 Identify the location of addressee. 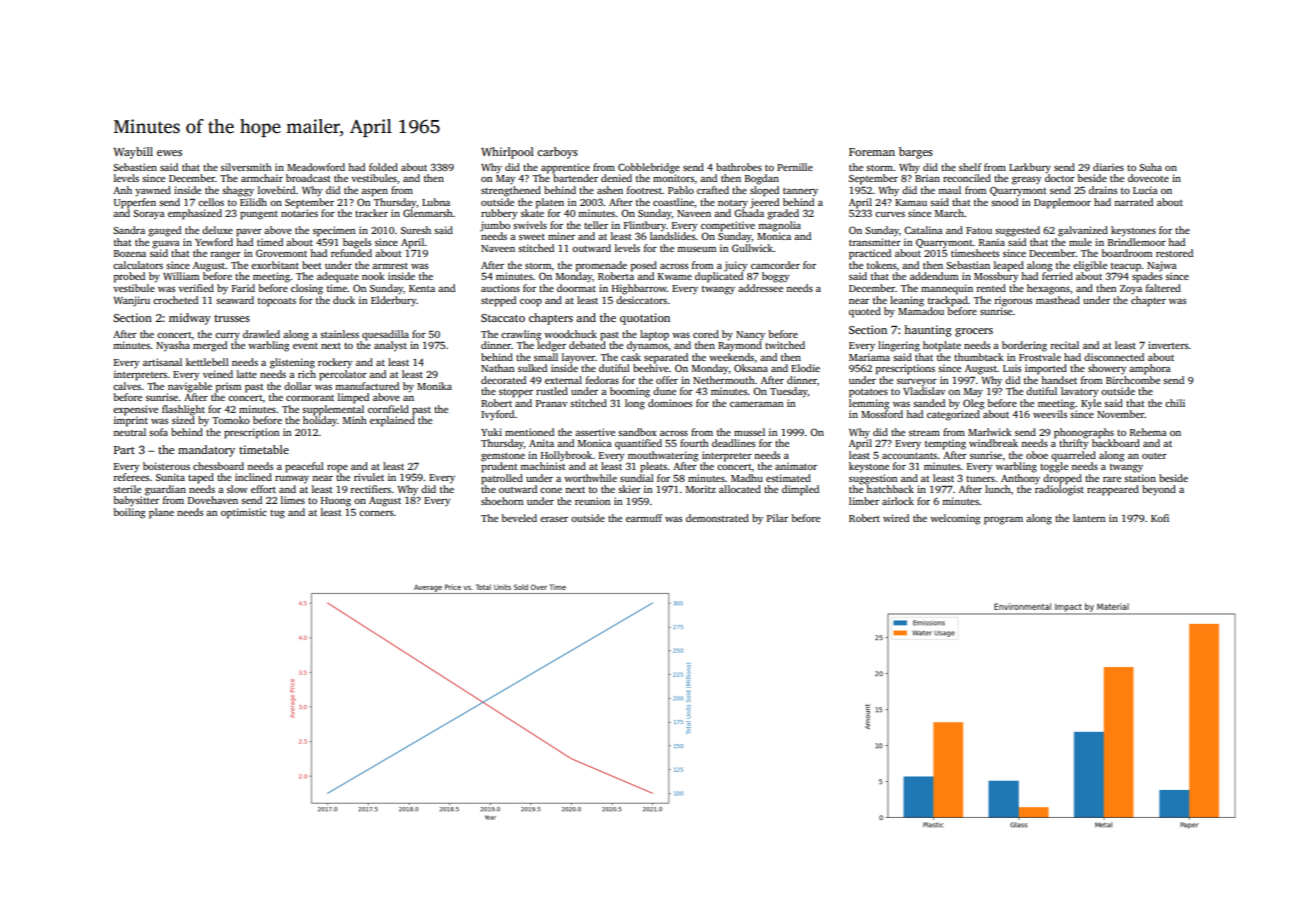
(760, 288).
